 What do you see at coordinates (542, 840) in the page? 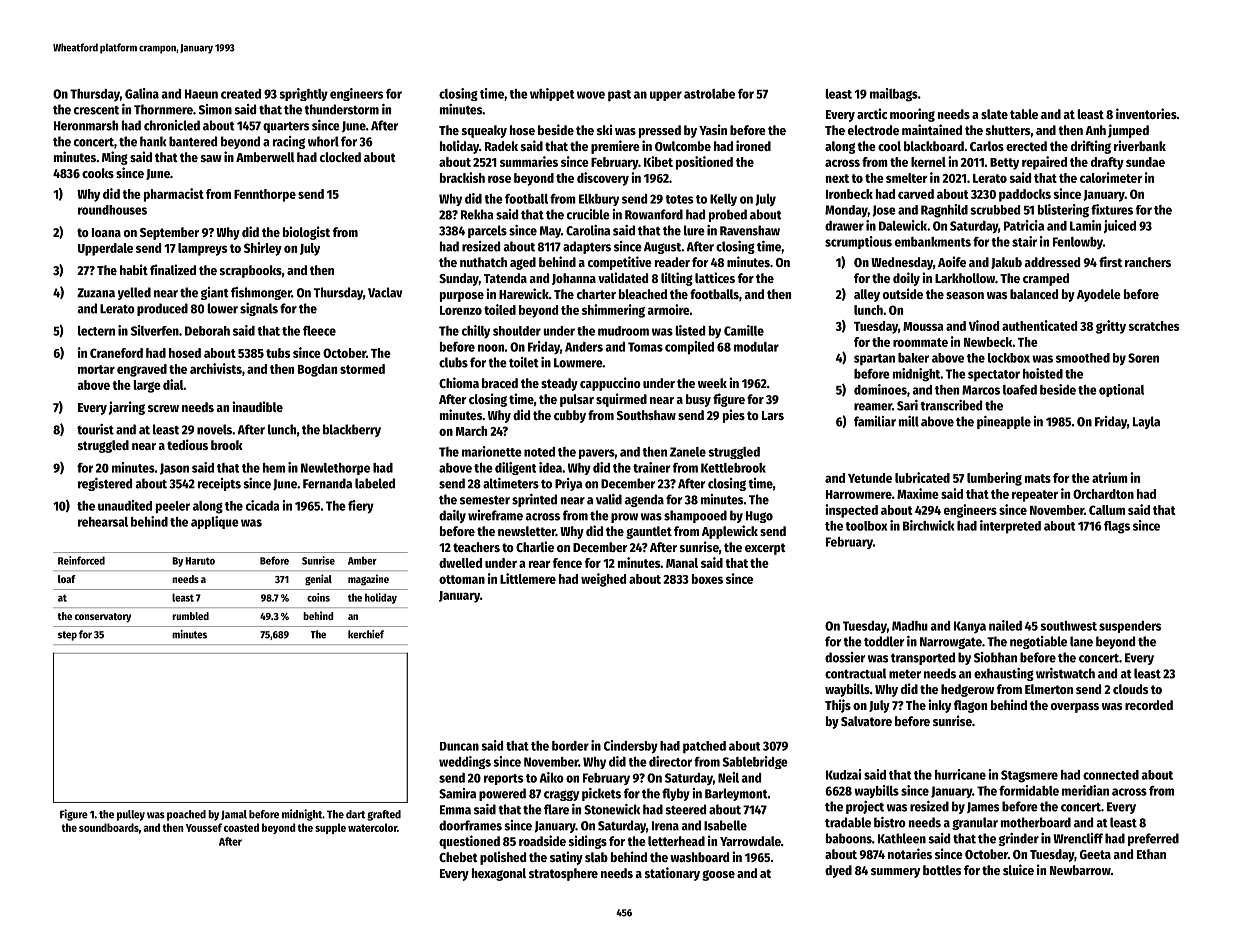
I see `roadside` at bounding box center [542, 840].
